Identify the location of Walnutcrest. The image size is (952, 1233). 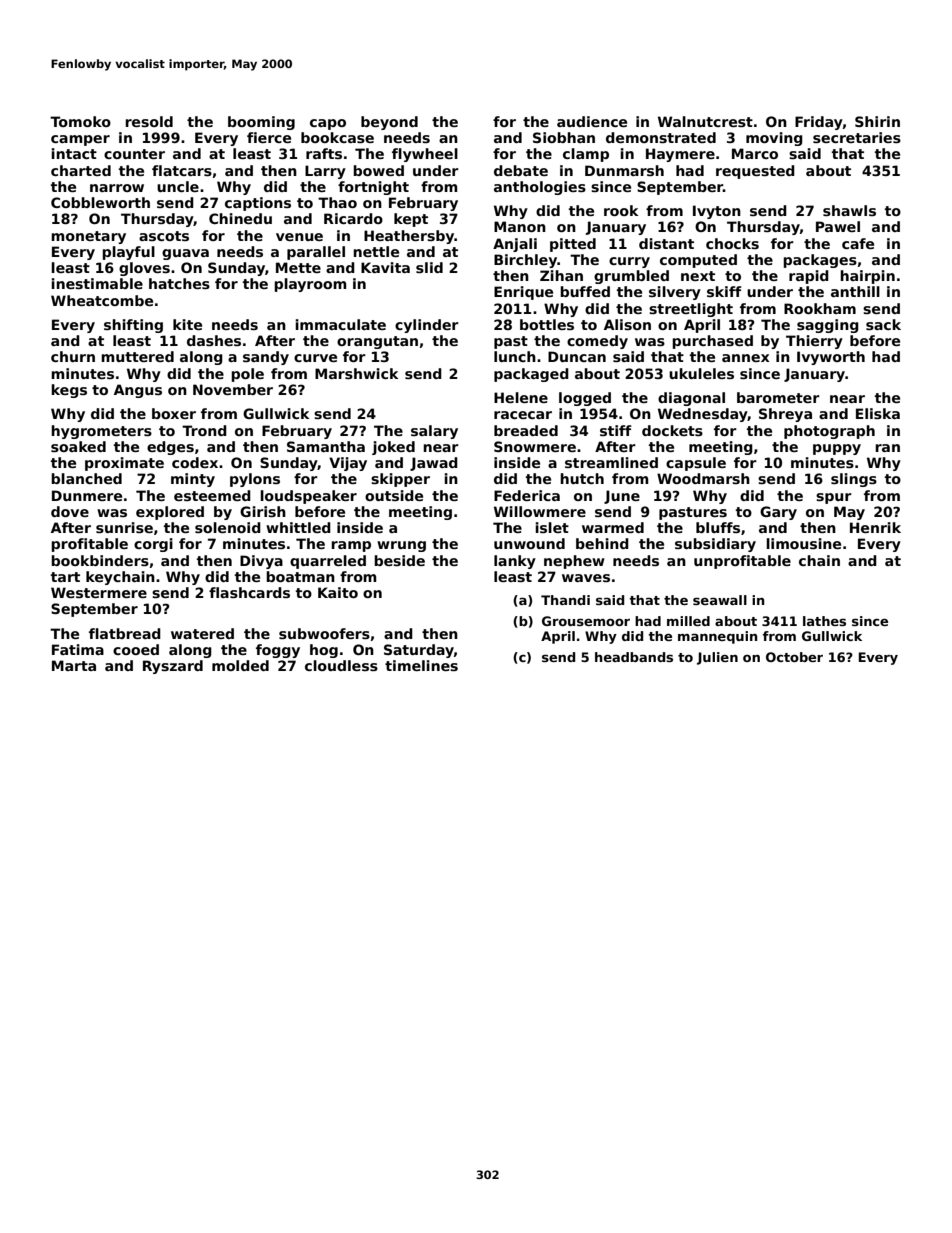
(705, 121).
